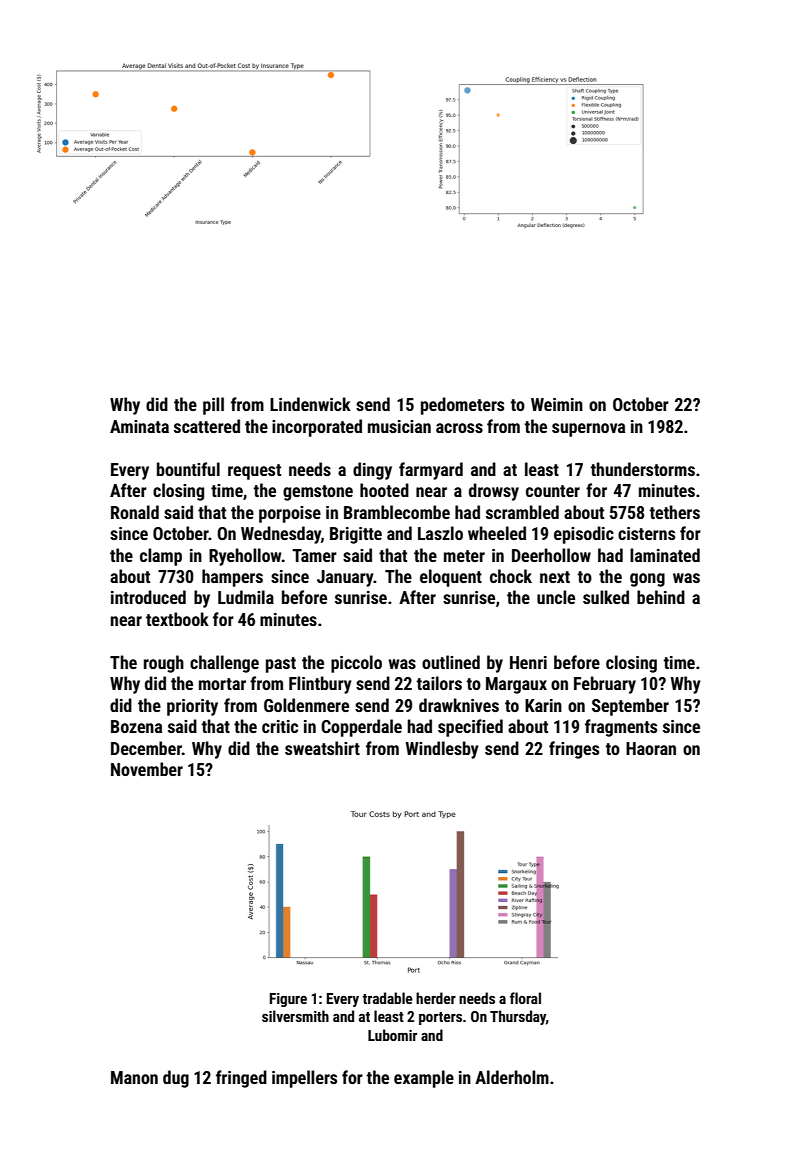  Describe the element at coordinates (213, 406) in the screenshot. I see `pill` at that location.
